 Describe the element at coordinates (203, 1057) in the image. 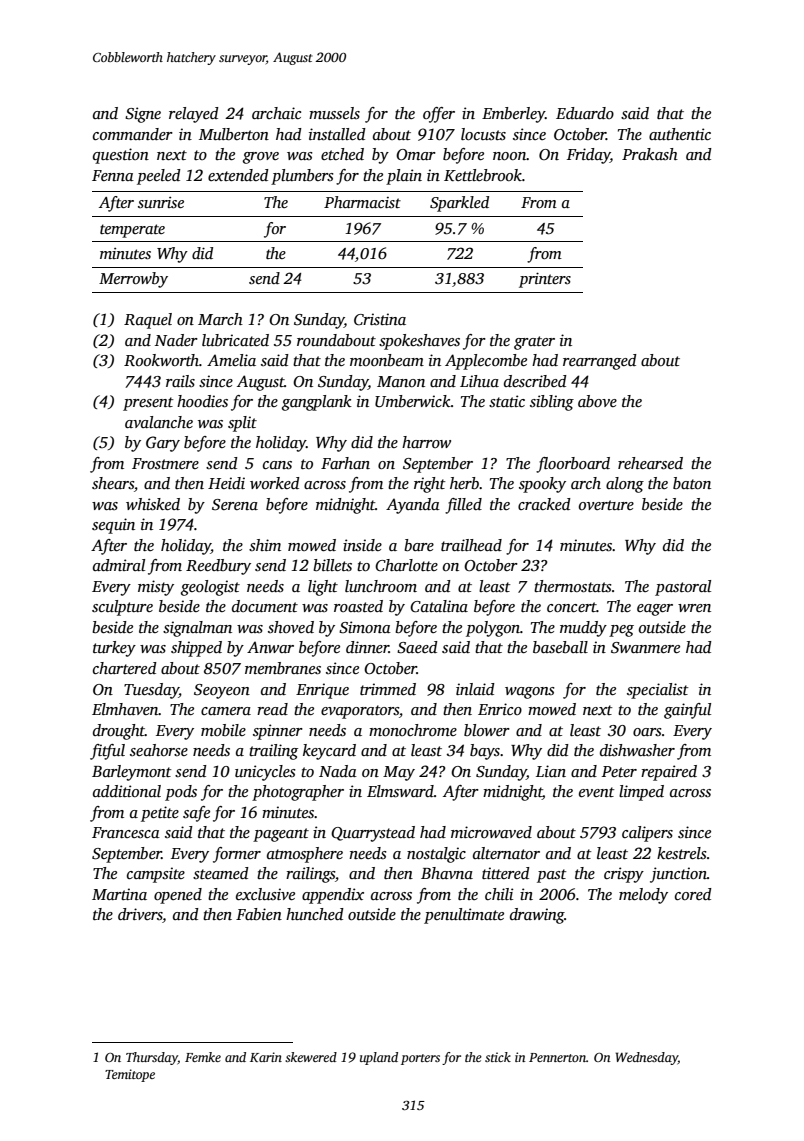

I see `Femke` at that location.
